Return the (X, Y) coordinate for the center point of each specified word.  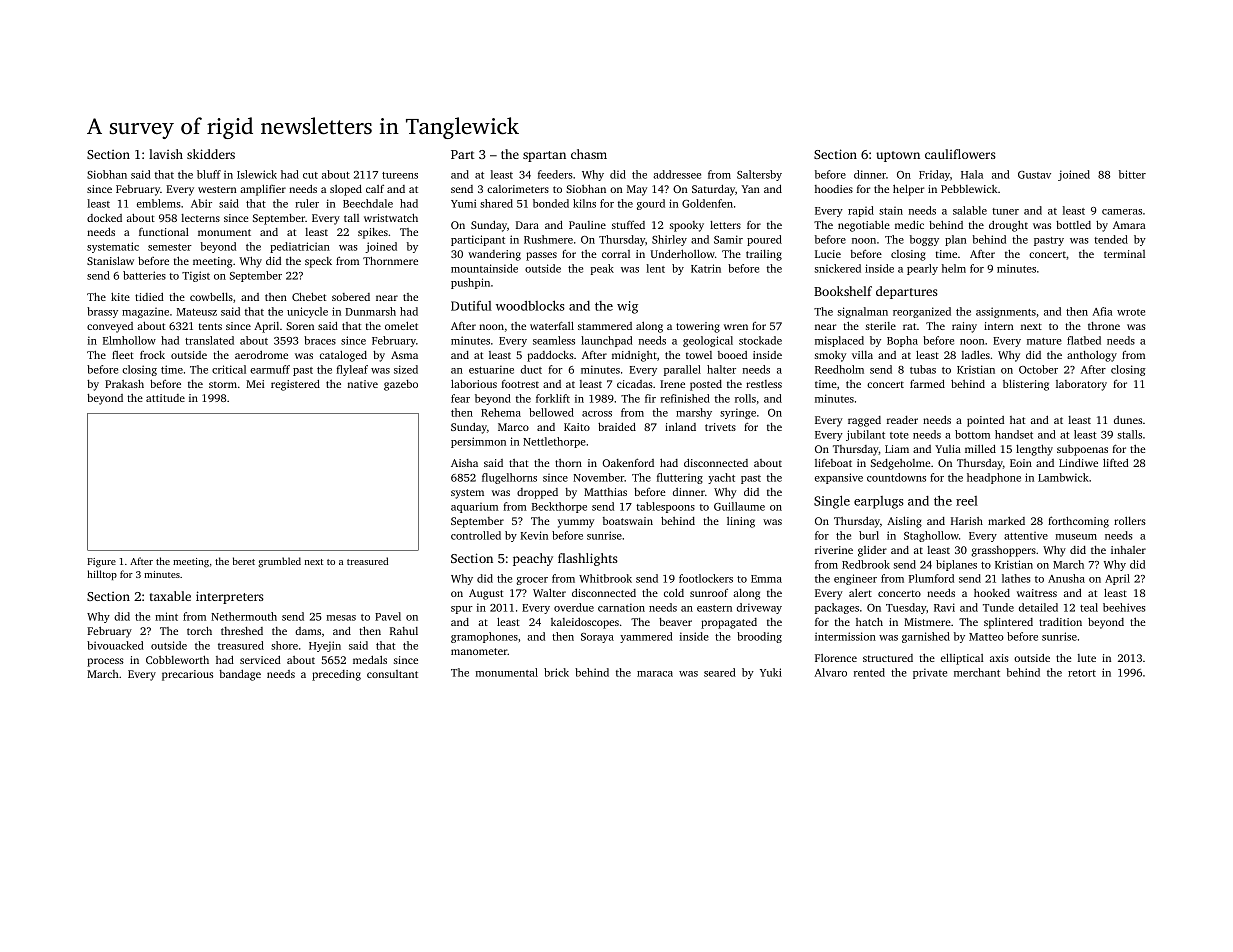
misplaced (839, 341)
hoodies (834, 189)
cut (310, 175)
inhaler (1128, 550)
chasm (589, 154)
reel (967, 501)
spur (462, 610)
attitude (165, 398)
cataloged (343, 356)
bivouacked (115, 645)
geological (708, 341)
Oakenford (628, 462)
